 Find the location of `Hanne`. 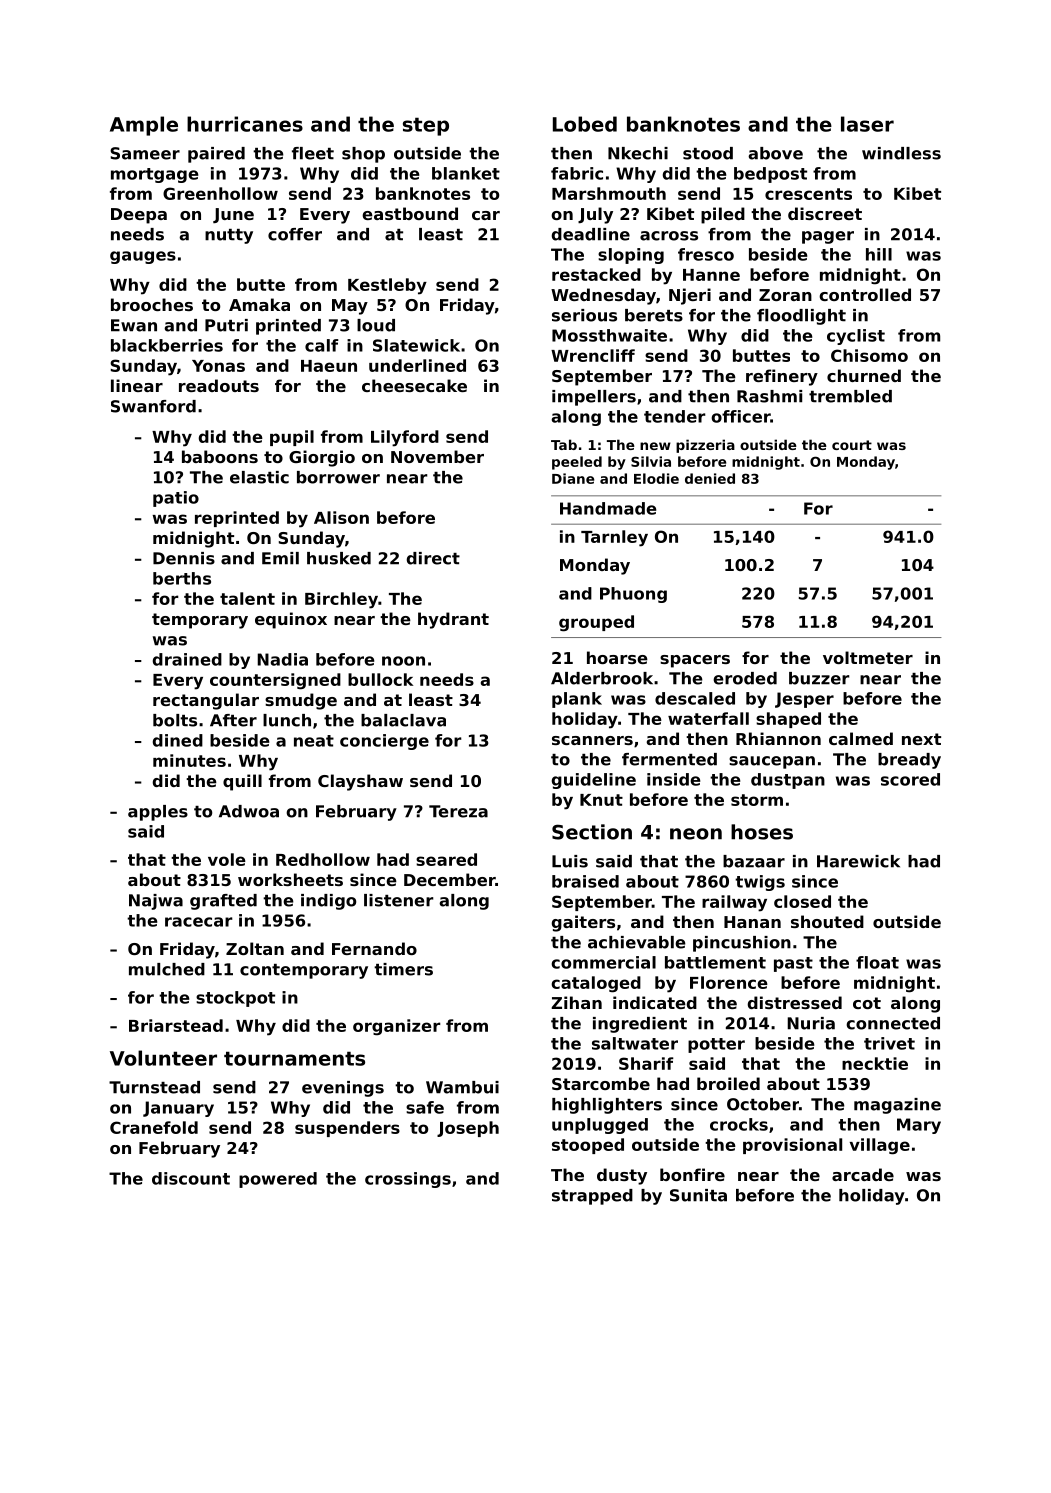

Hanne is located at coordinates (711, 275).
